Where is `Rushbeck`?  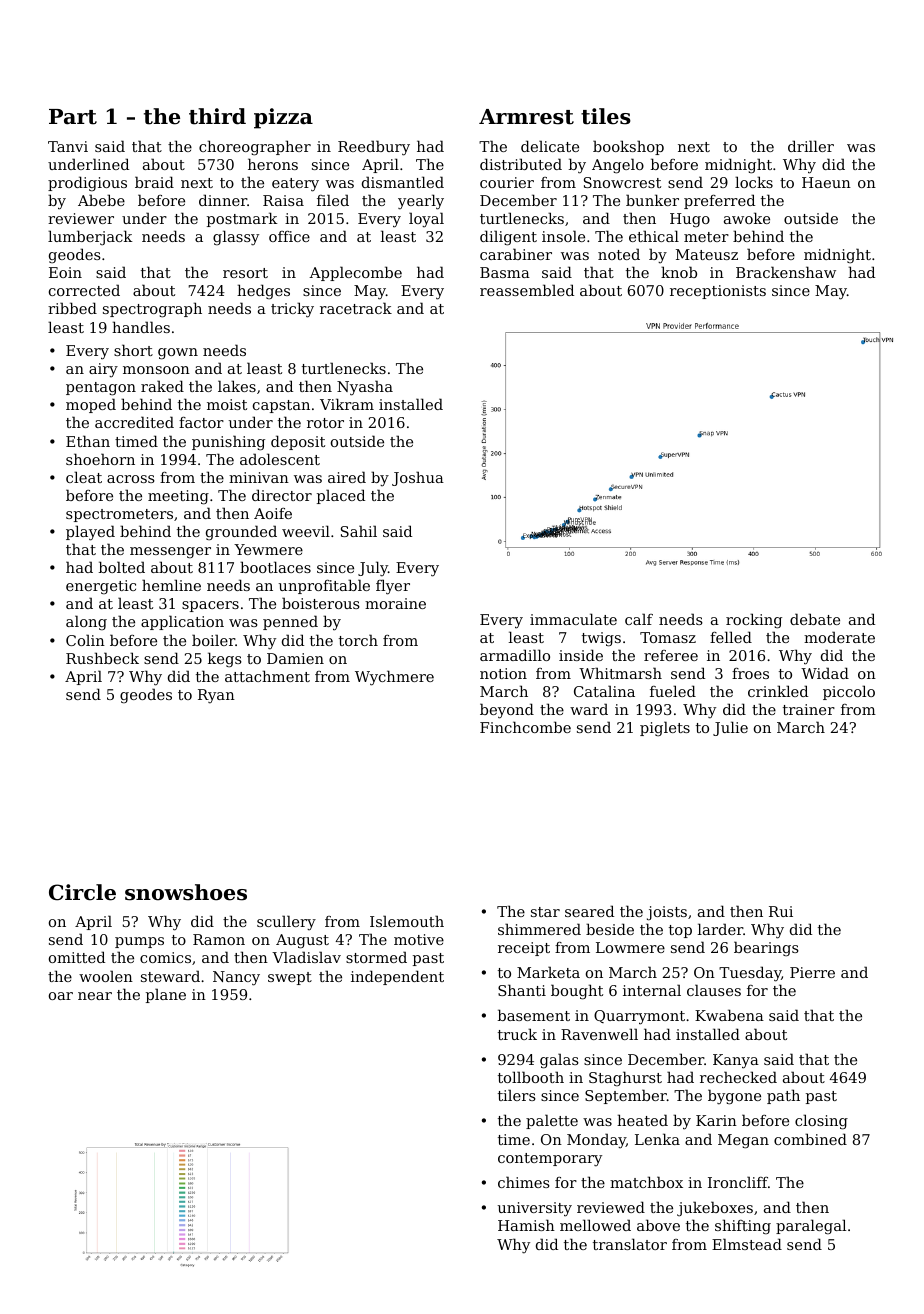 Rushbeck is located at coordinates (102, 658).
